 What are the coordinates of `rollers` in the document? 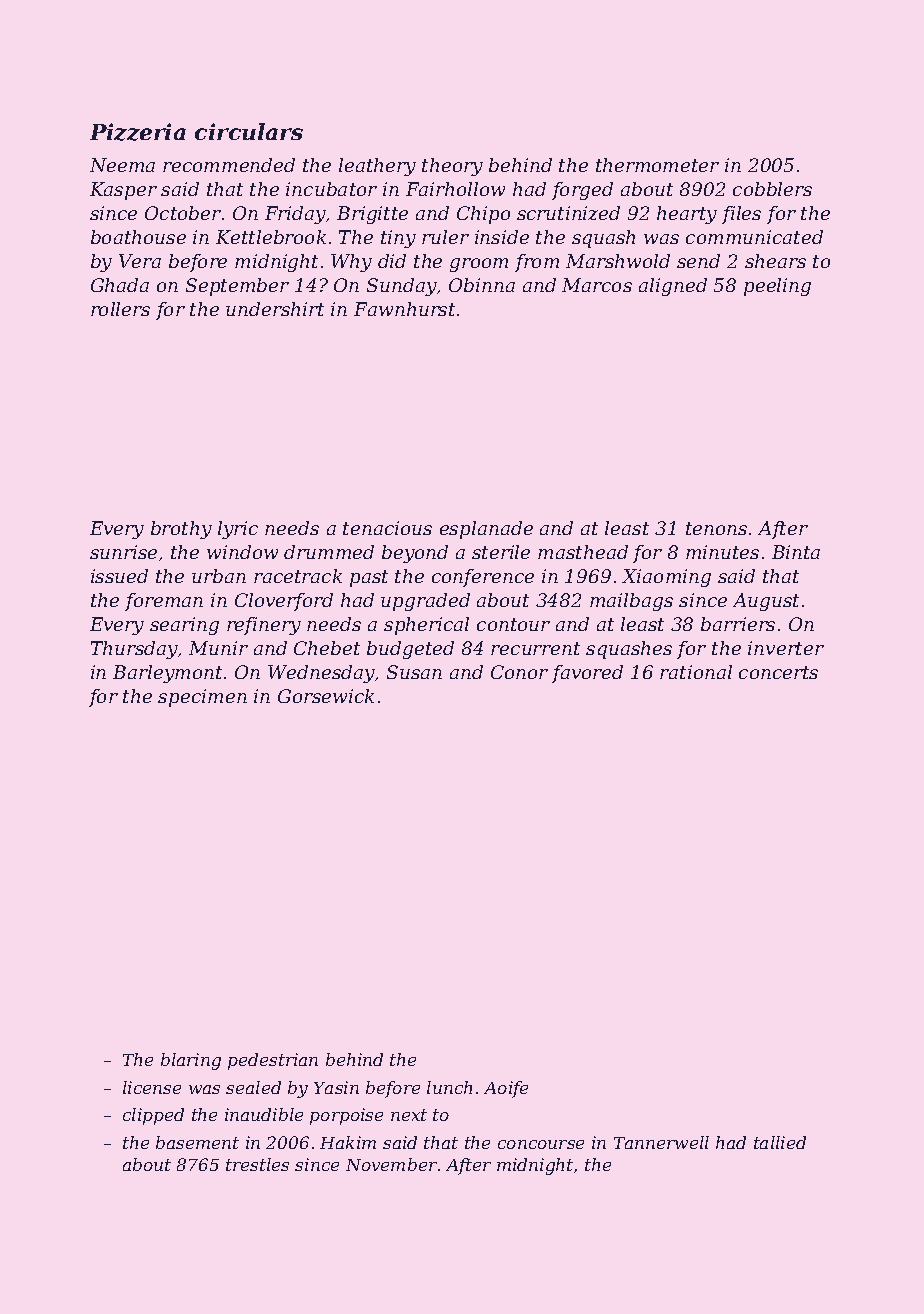 It's located at (120, 309).
